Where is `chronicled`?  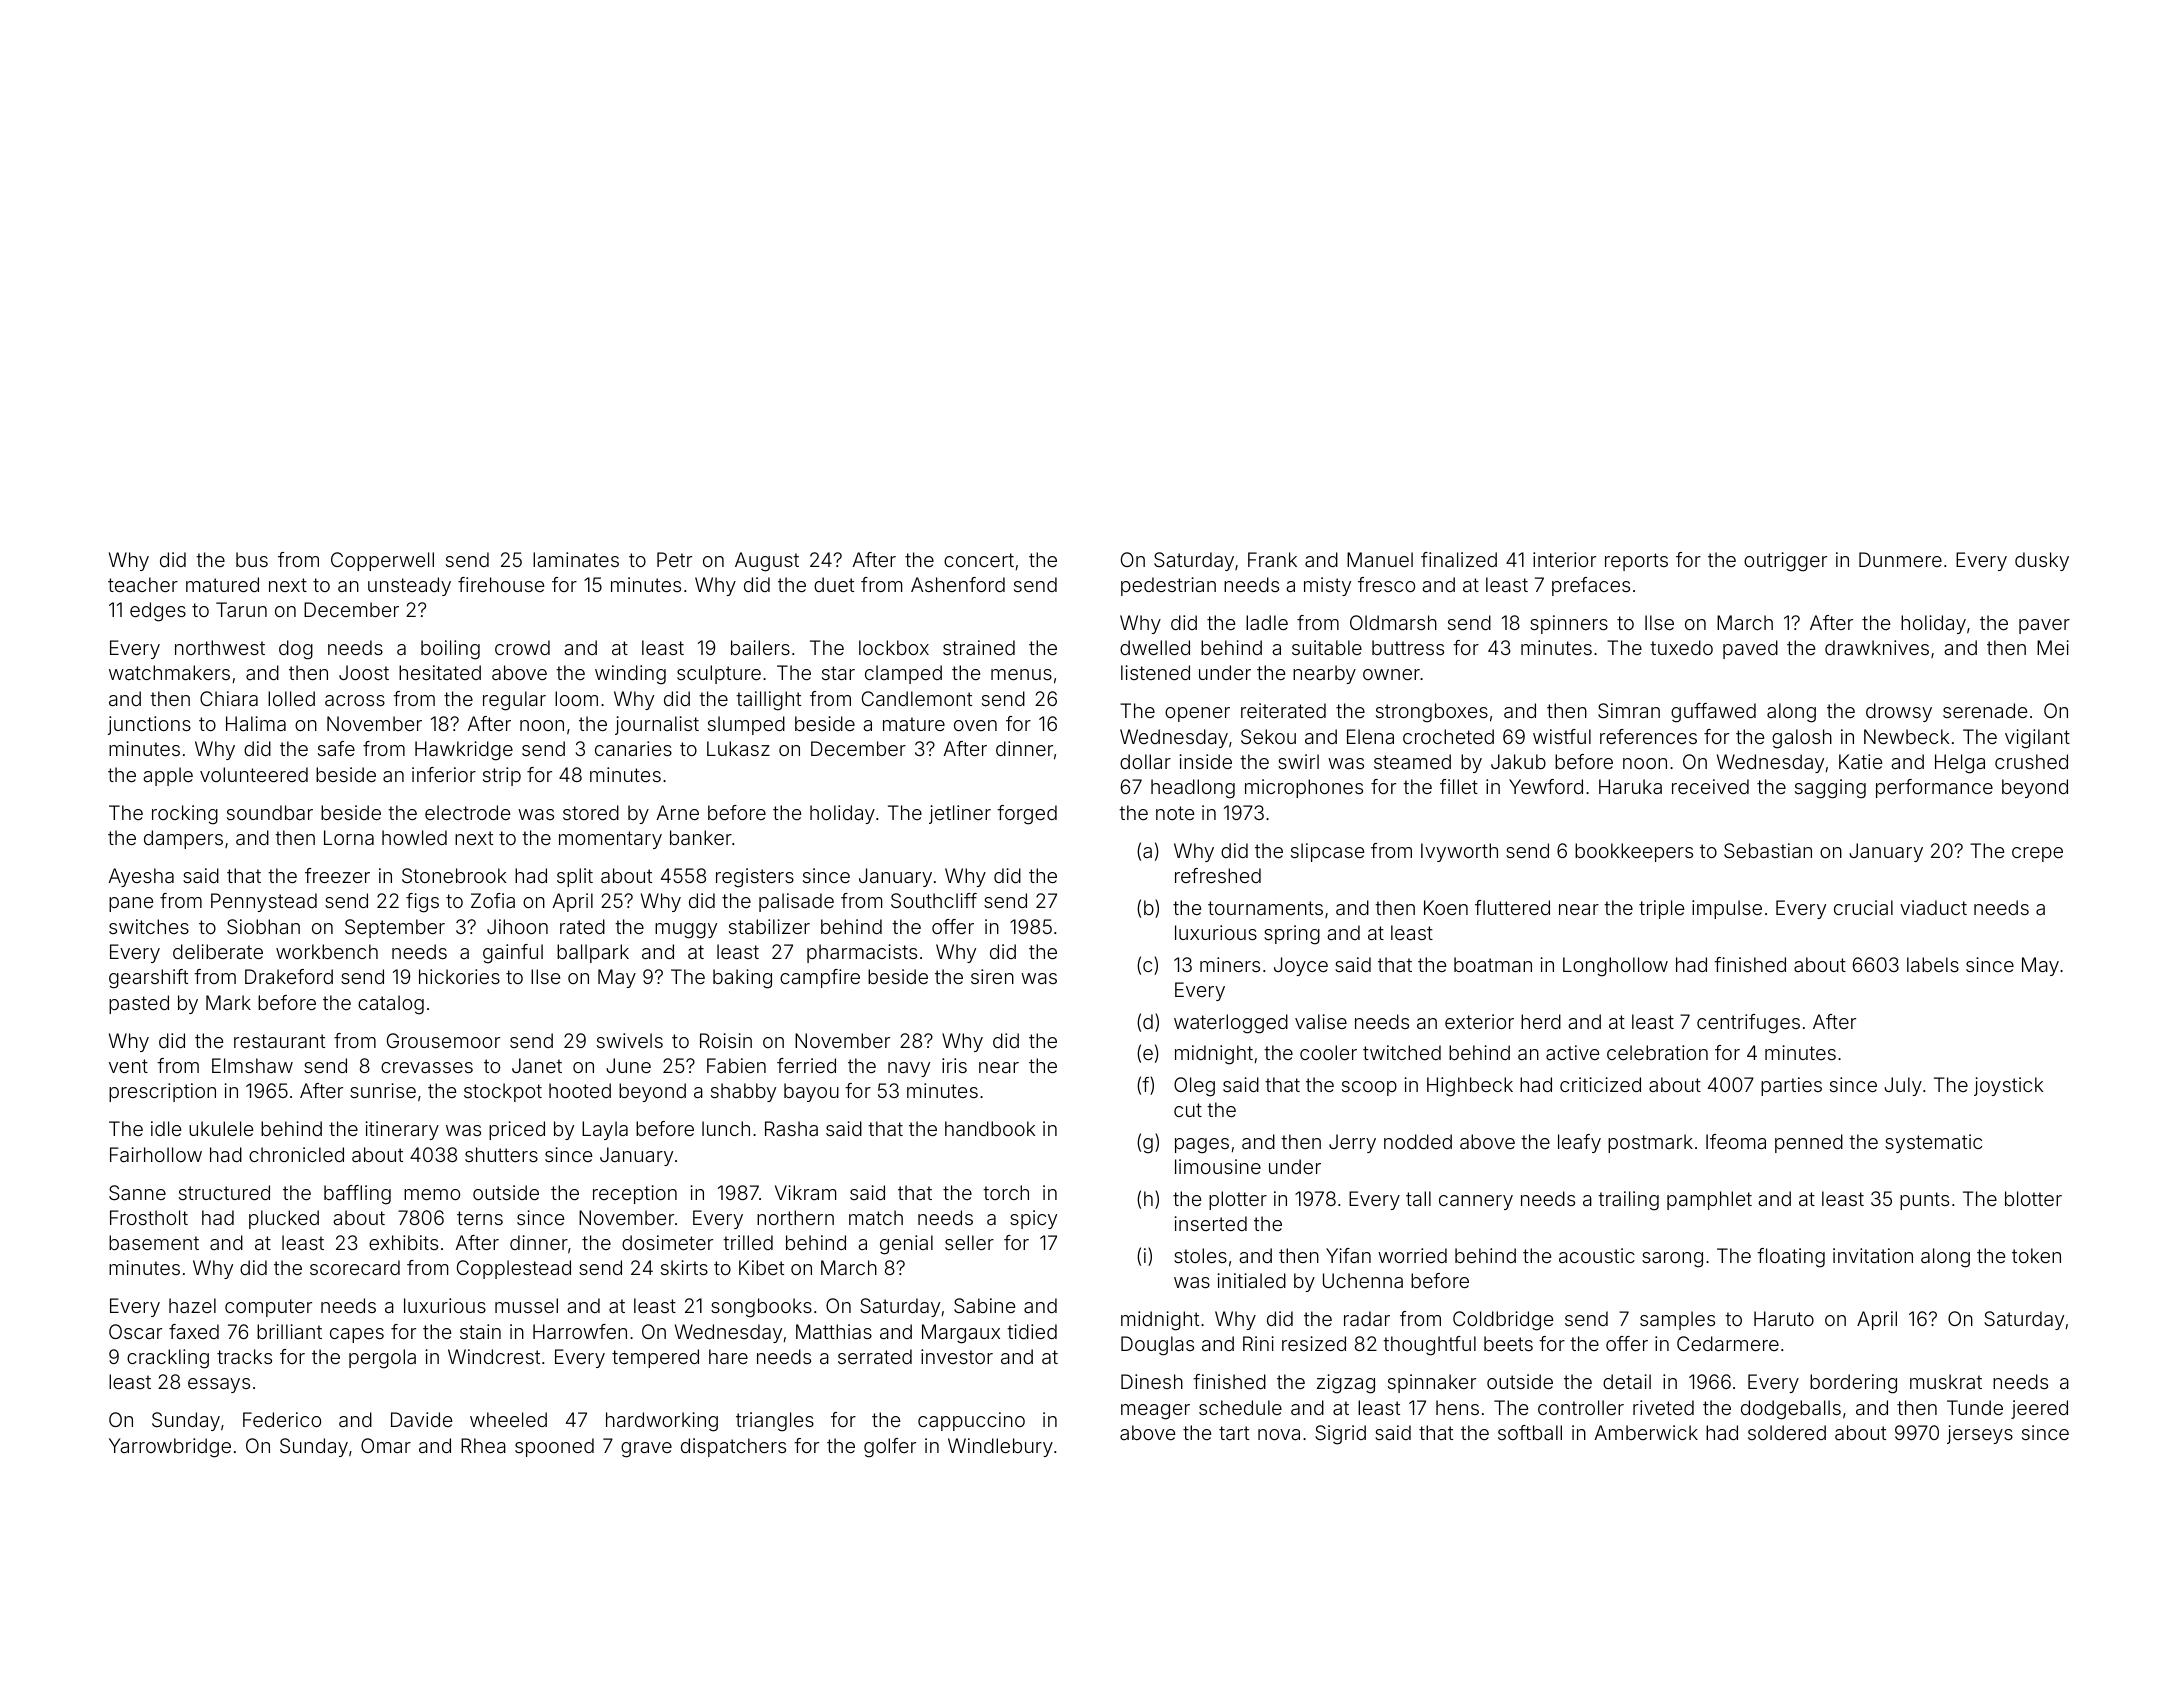
chronicled is located at coordinates (296, 1154).
